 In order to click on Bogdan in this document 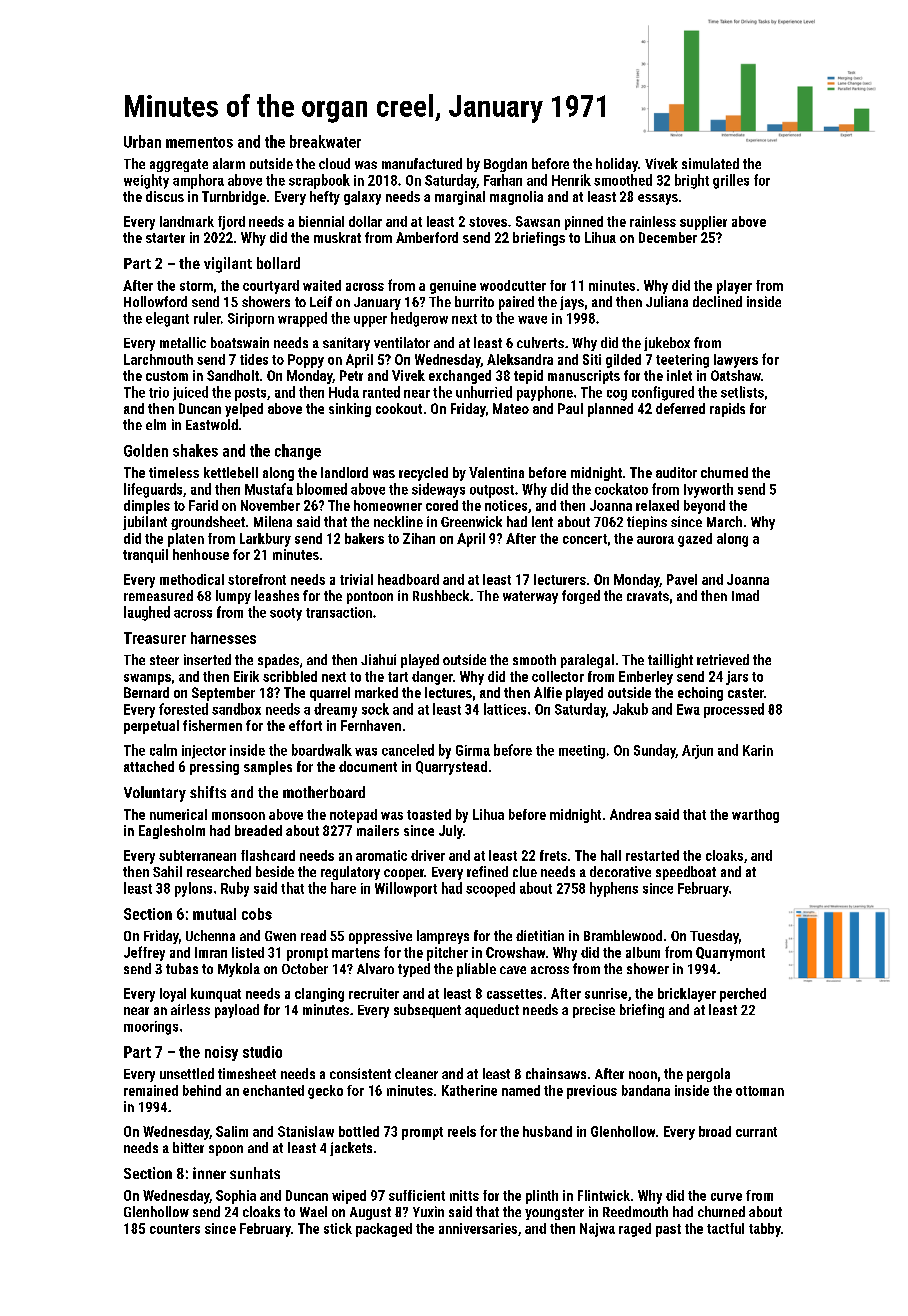, I will do `click(505, 165)`.
